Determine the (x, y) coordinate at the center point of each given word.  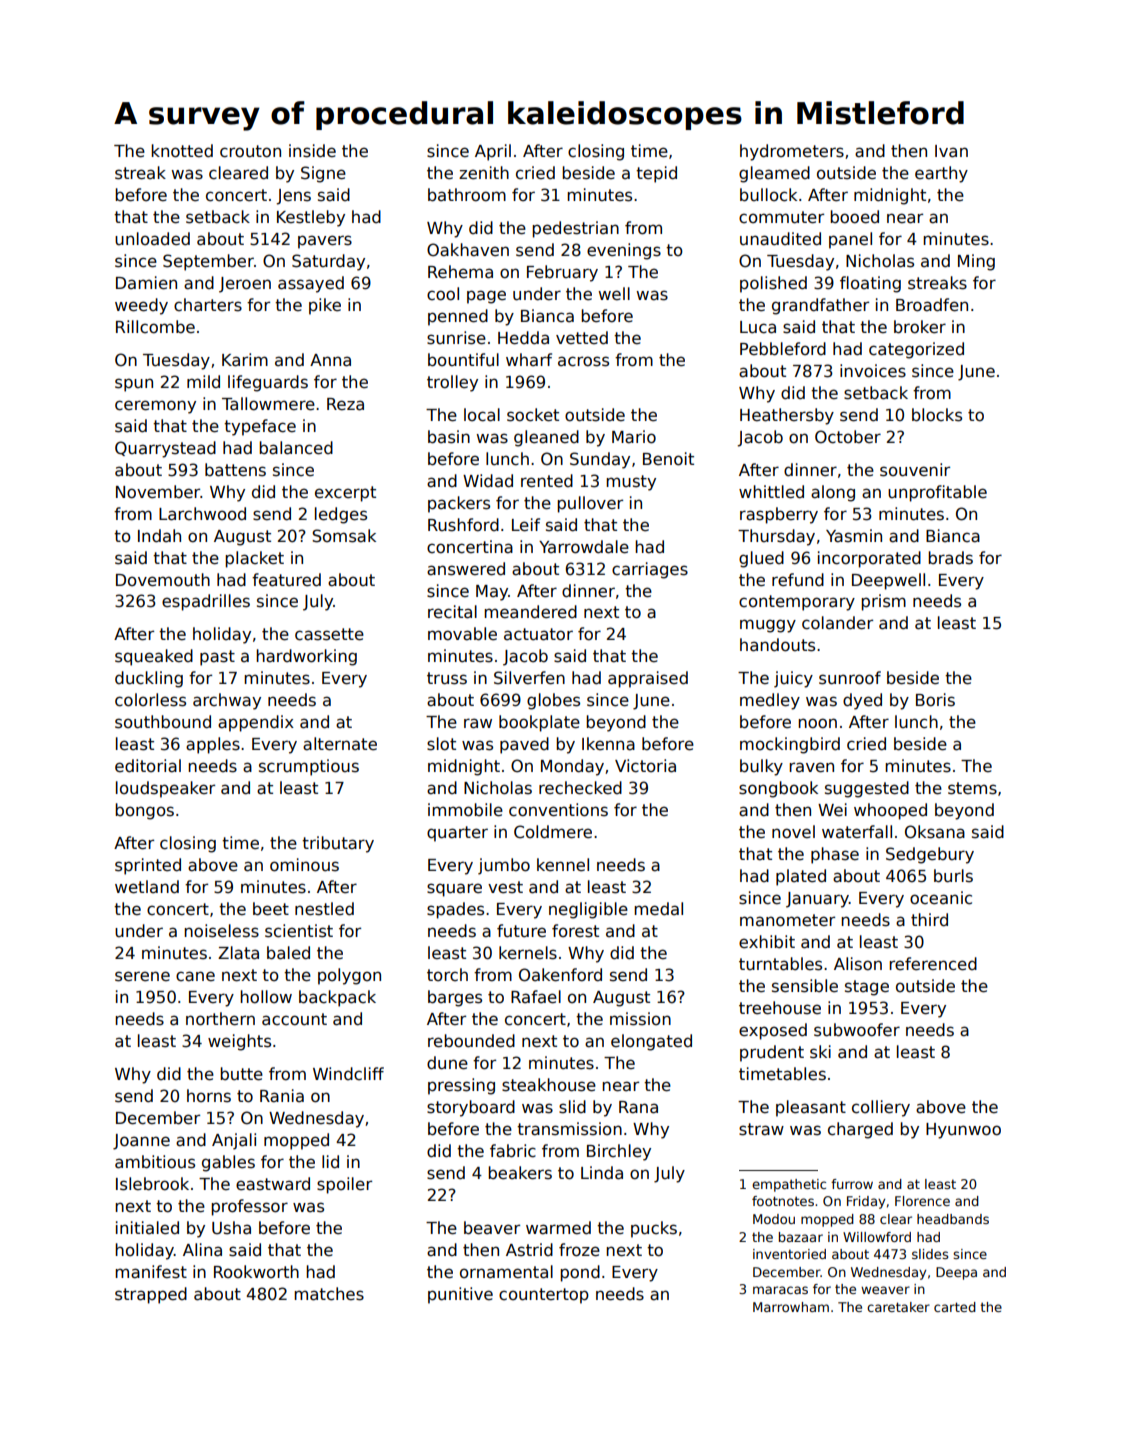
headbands (953, 1219)
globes (553, 701)
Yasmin (854, 536)
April (493, 152)
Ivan (951, 151)
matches (329, 1294)
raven (811, 767)
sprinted (148, 866)
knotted (182, 151)
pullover (590, 504)
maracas (780, 1290)
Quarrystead (165, 449)
